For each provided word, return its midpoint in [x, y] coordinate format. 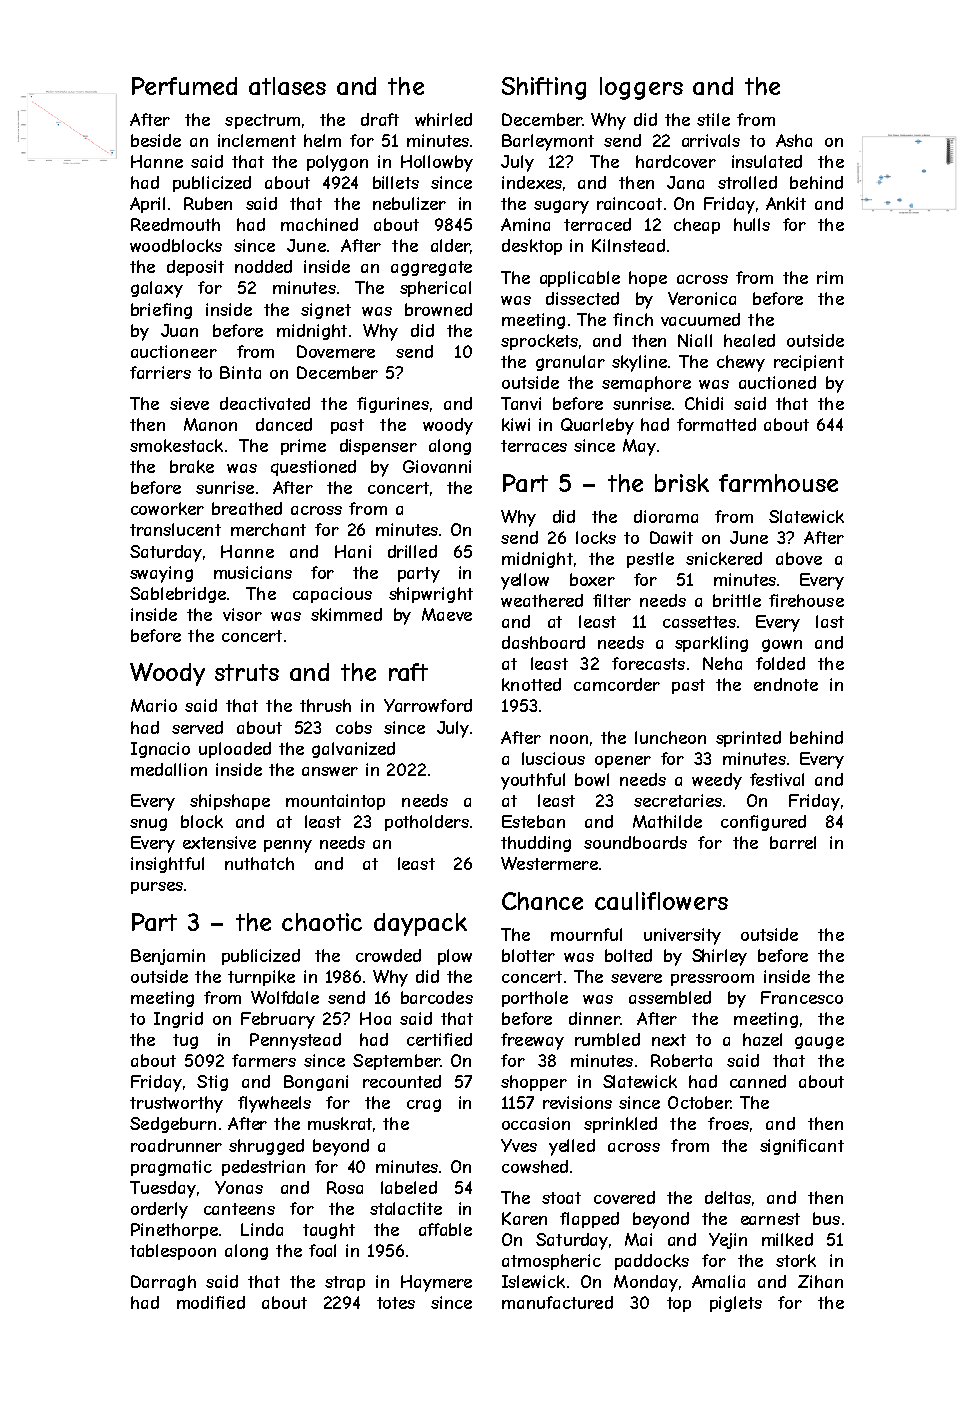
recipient [809, 363]
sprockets [539, 342]
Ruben [208, 203]
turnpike [261, 978]
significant [802, 1147]
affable [445, 1229]
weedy [717, 781]
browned [438, 309]
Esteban [533, 821]
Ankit [786, 203]
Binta [240, 372]
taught [329, 1231]
